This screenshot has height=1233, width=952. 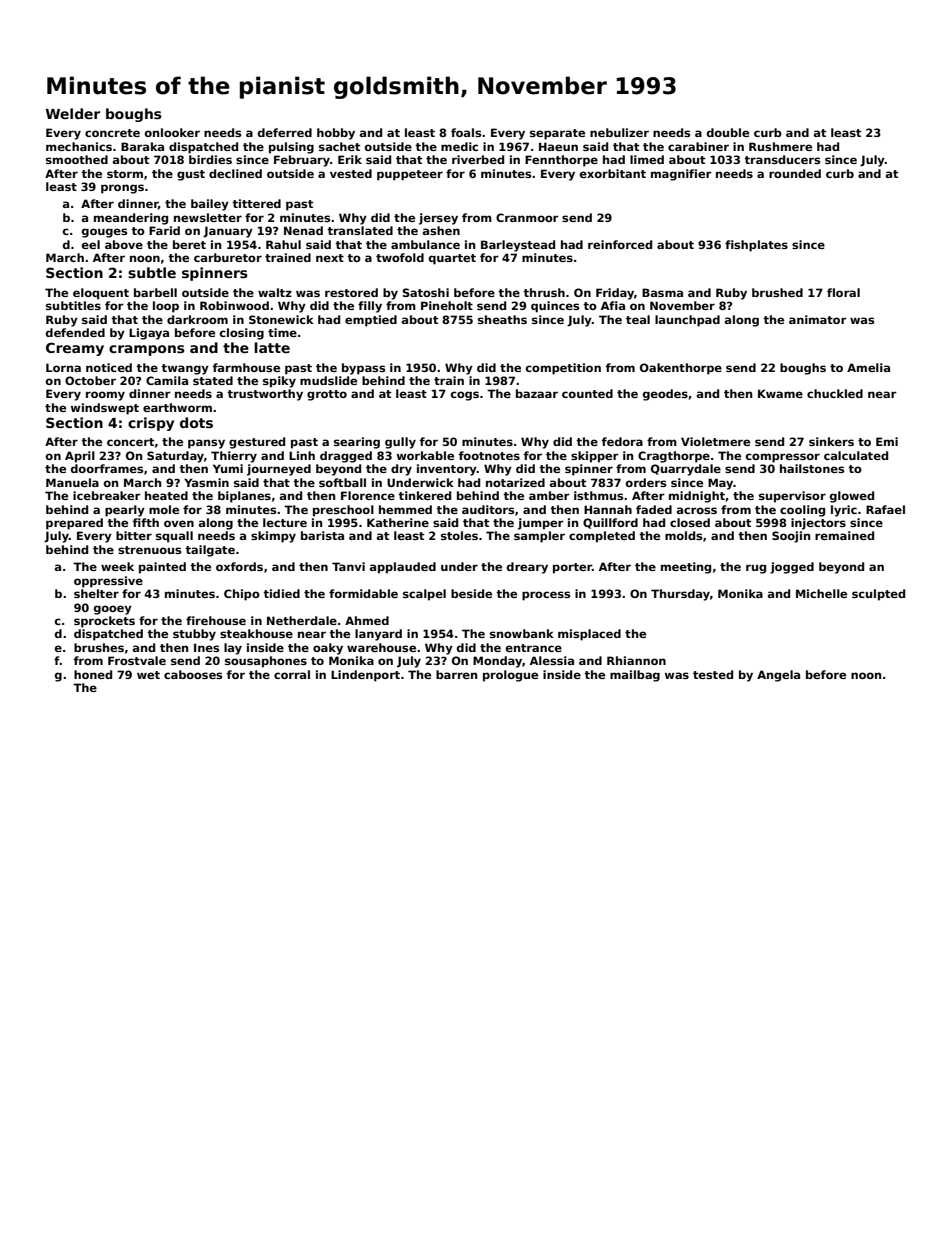 I want to click on nebulizer, so click(x=619, y=132).
